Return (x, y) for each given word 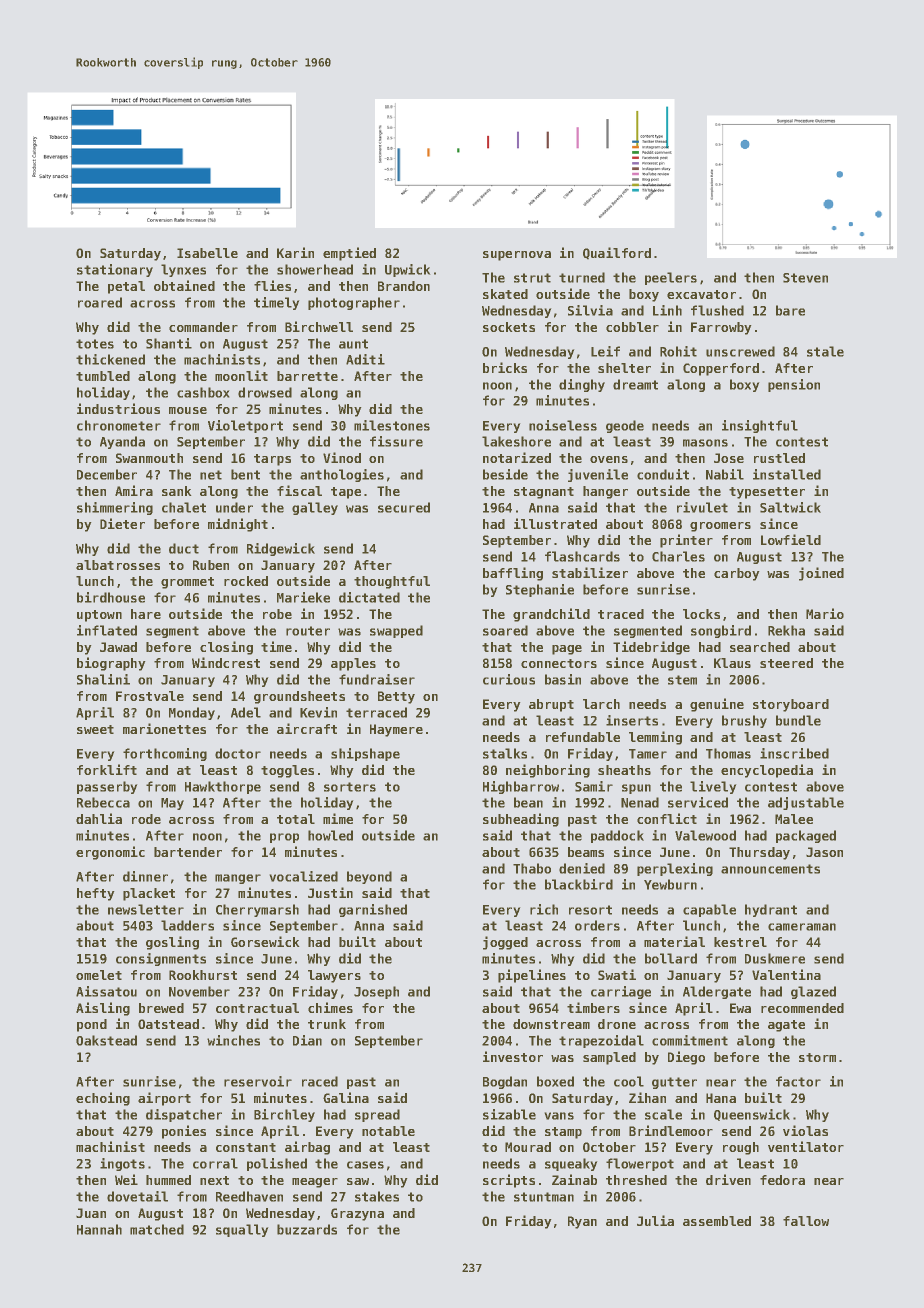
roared (100, 302)
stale (825, 351)
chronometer (119, 425)
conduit (663, 474)
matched (157, 1229)
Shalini (103, 679)
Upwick (408, 270)
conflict (667, 818)
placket (149, 894)
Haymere (396, 730)
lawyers (334, 976)
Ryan (582, 1222)
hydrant (771, 910)
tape (346, 493)
